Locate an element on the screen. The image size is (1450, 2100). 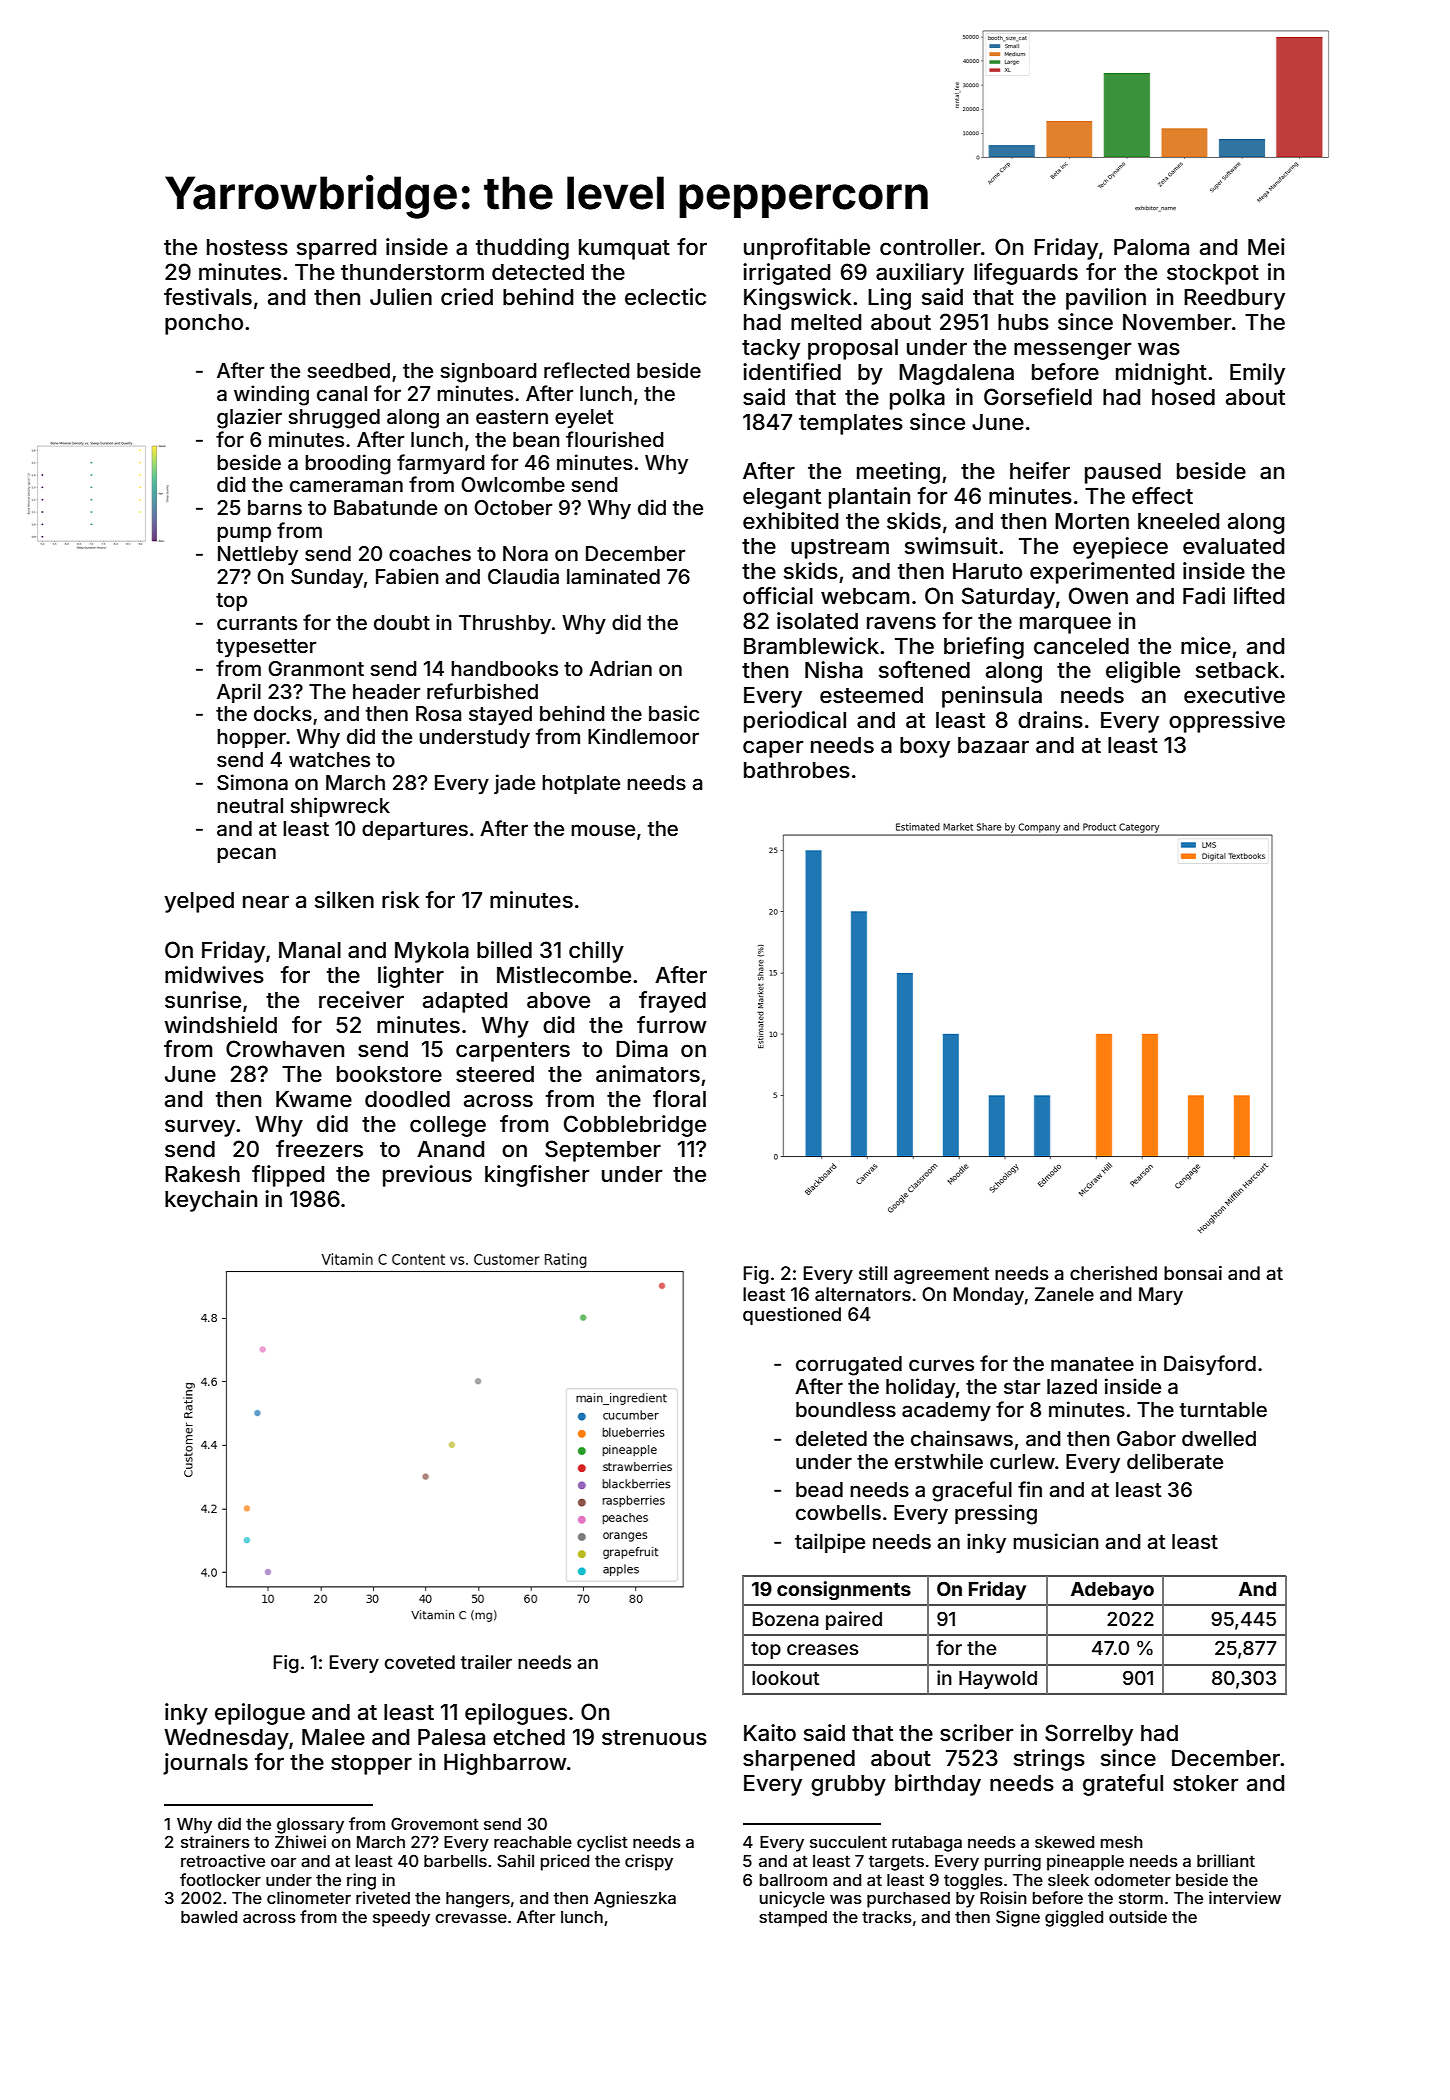
furrow is located at coordinates (672, 1025).
